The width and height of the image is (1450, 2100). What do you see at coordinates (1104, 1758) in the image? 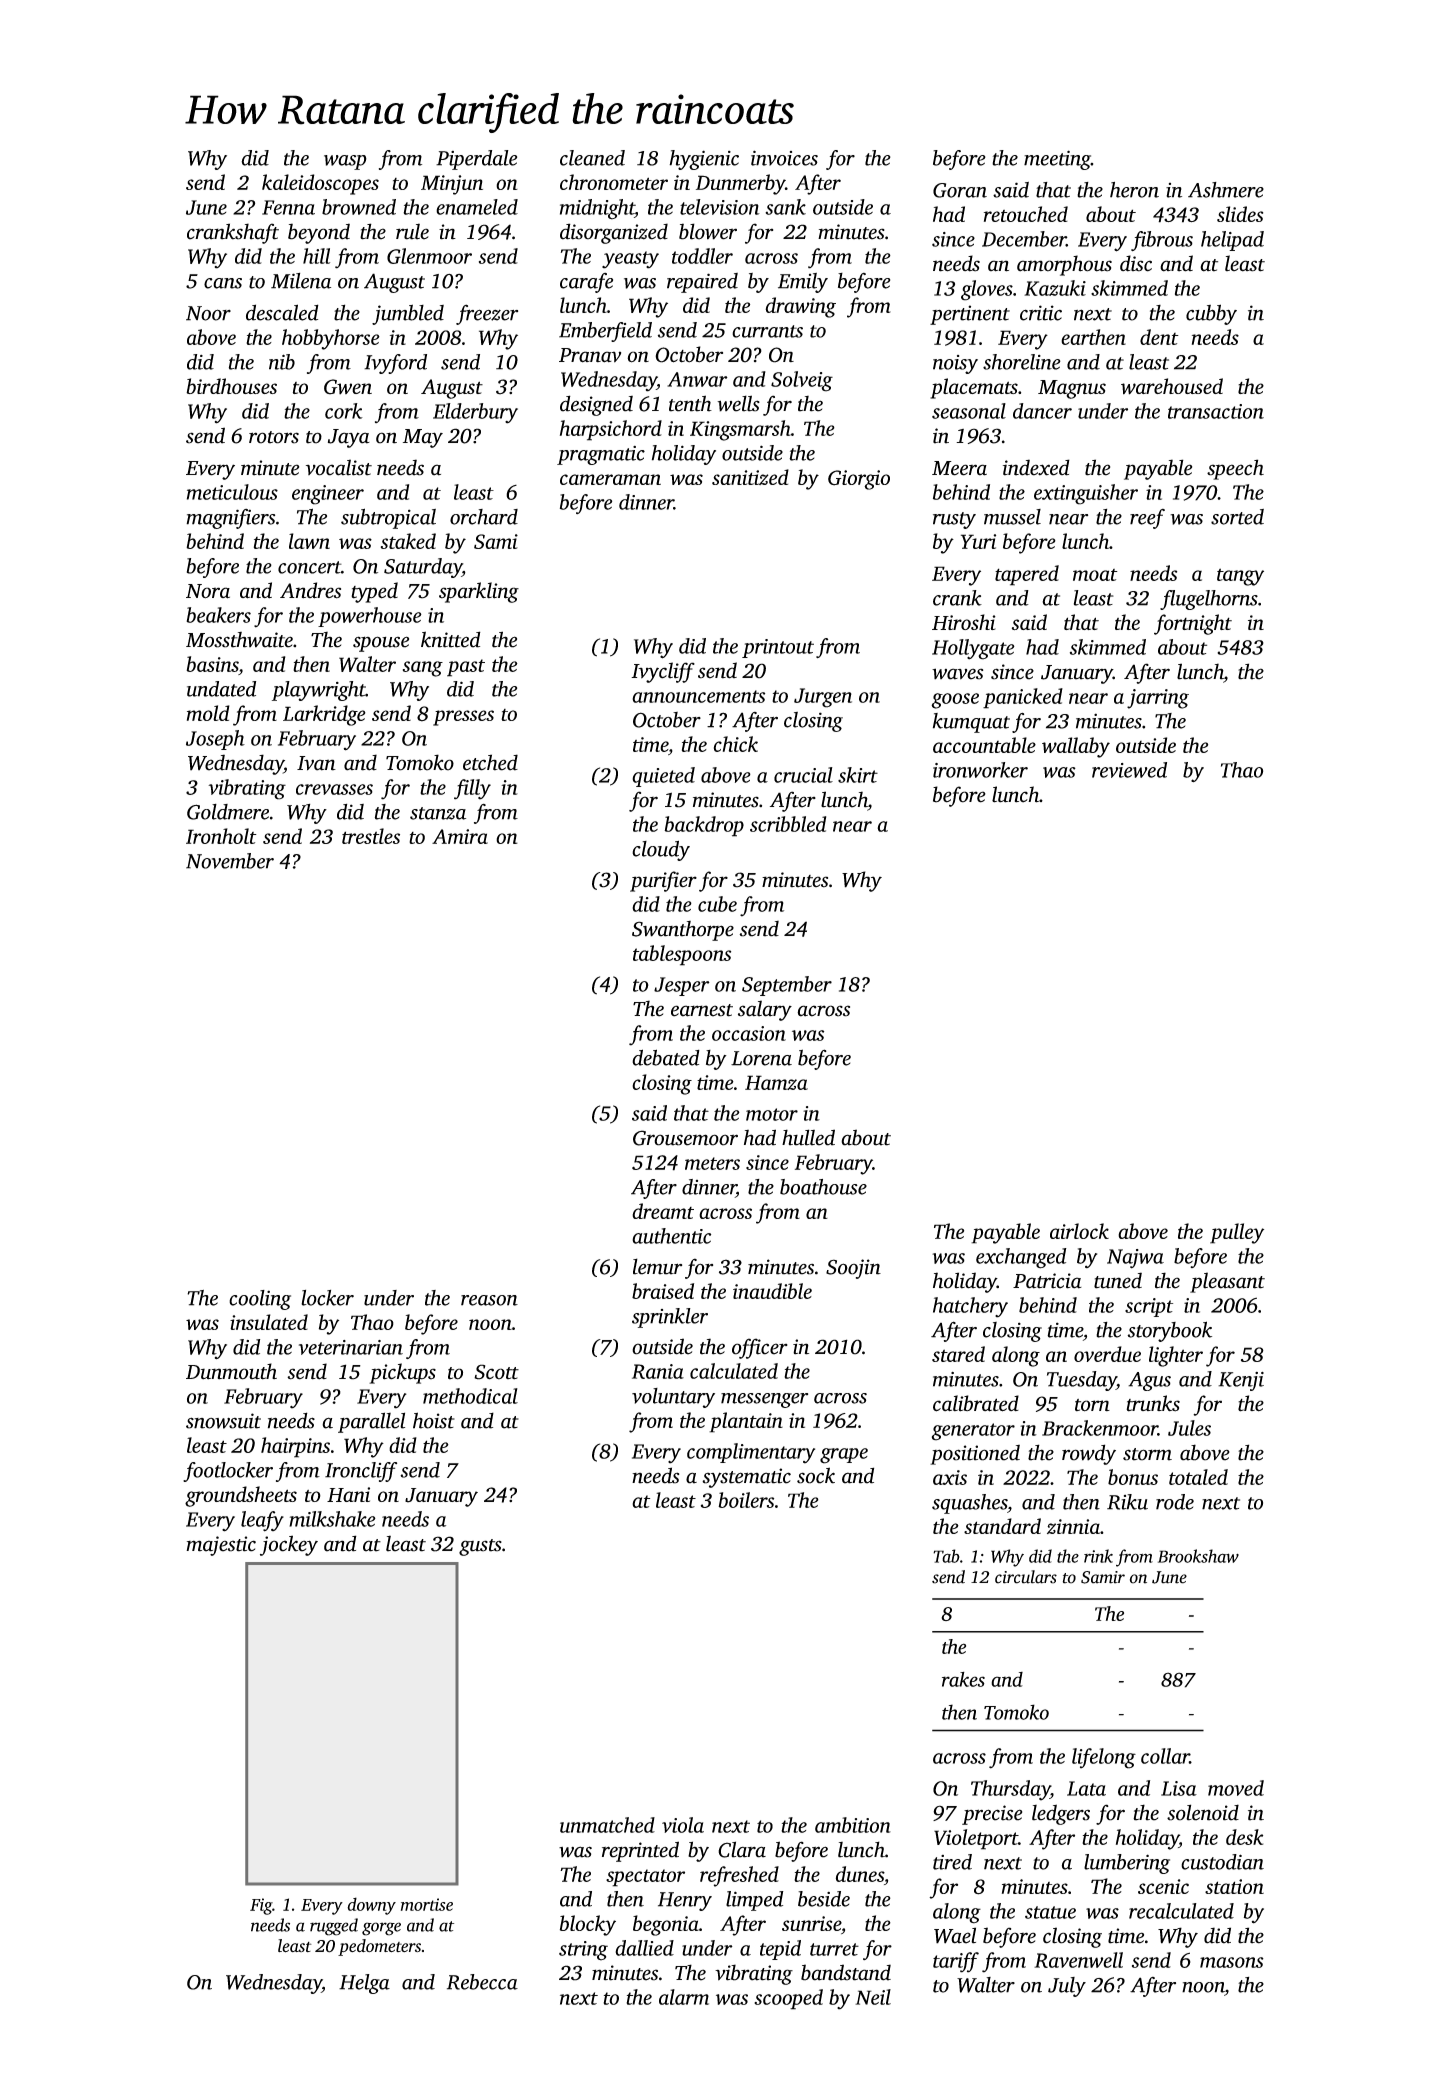
I see `lifelong` at bounding box center [1104, 1758].
